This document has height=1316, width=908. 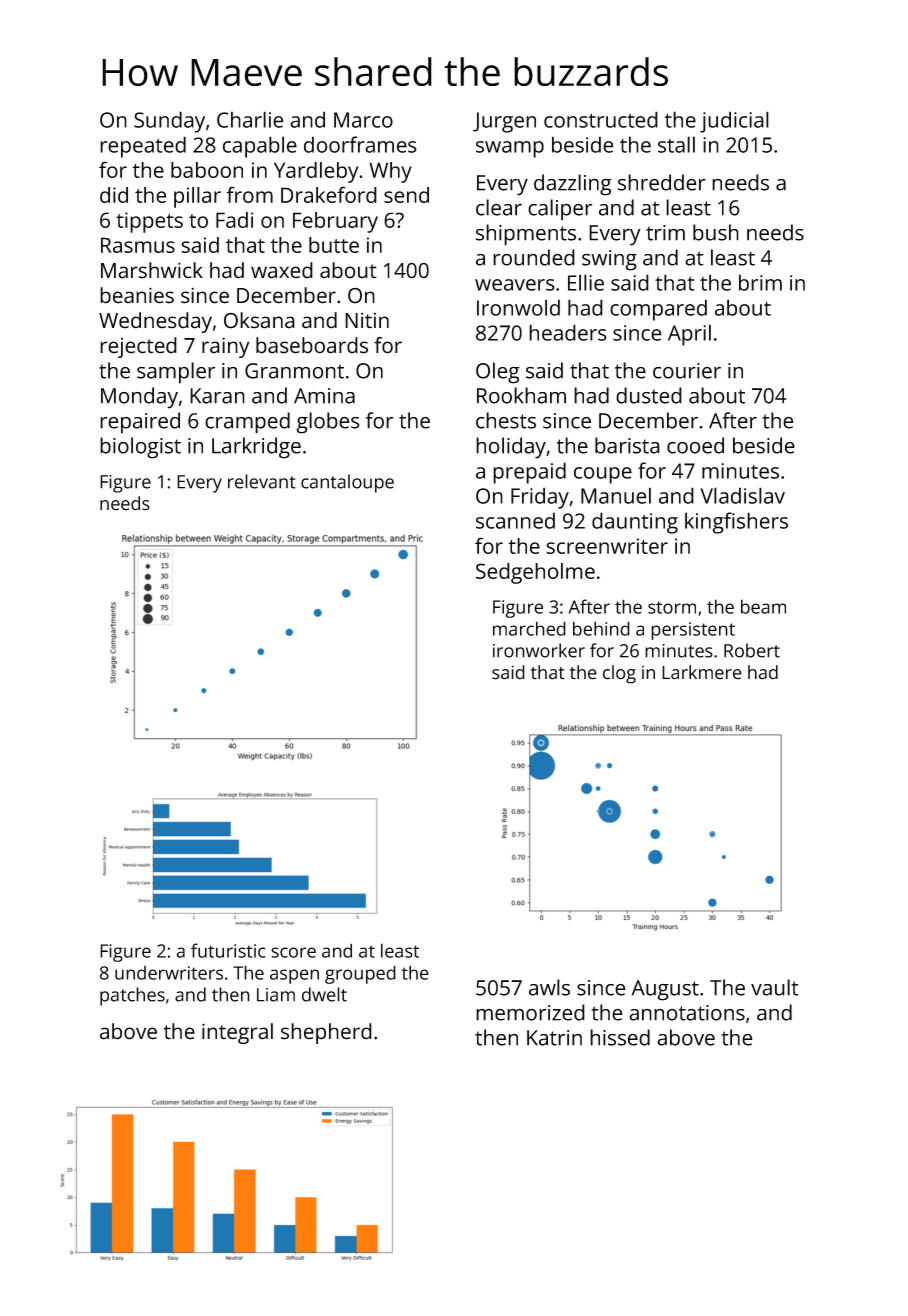 What do you see at coordinates (262, 481) in the document?
I see `relevant` at bounding box center [262, 481].
